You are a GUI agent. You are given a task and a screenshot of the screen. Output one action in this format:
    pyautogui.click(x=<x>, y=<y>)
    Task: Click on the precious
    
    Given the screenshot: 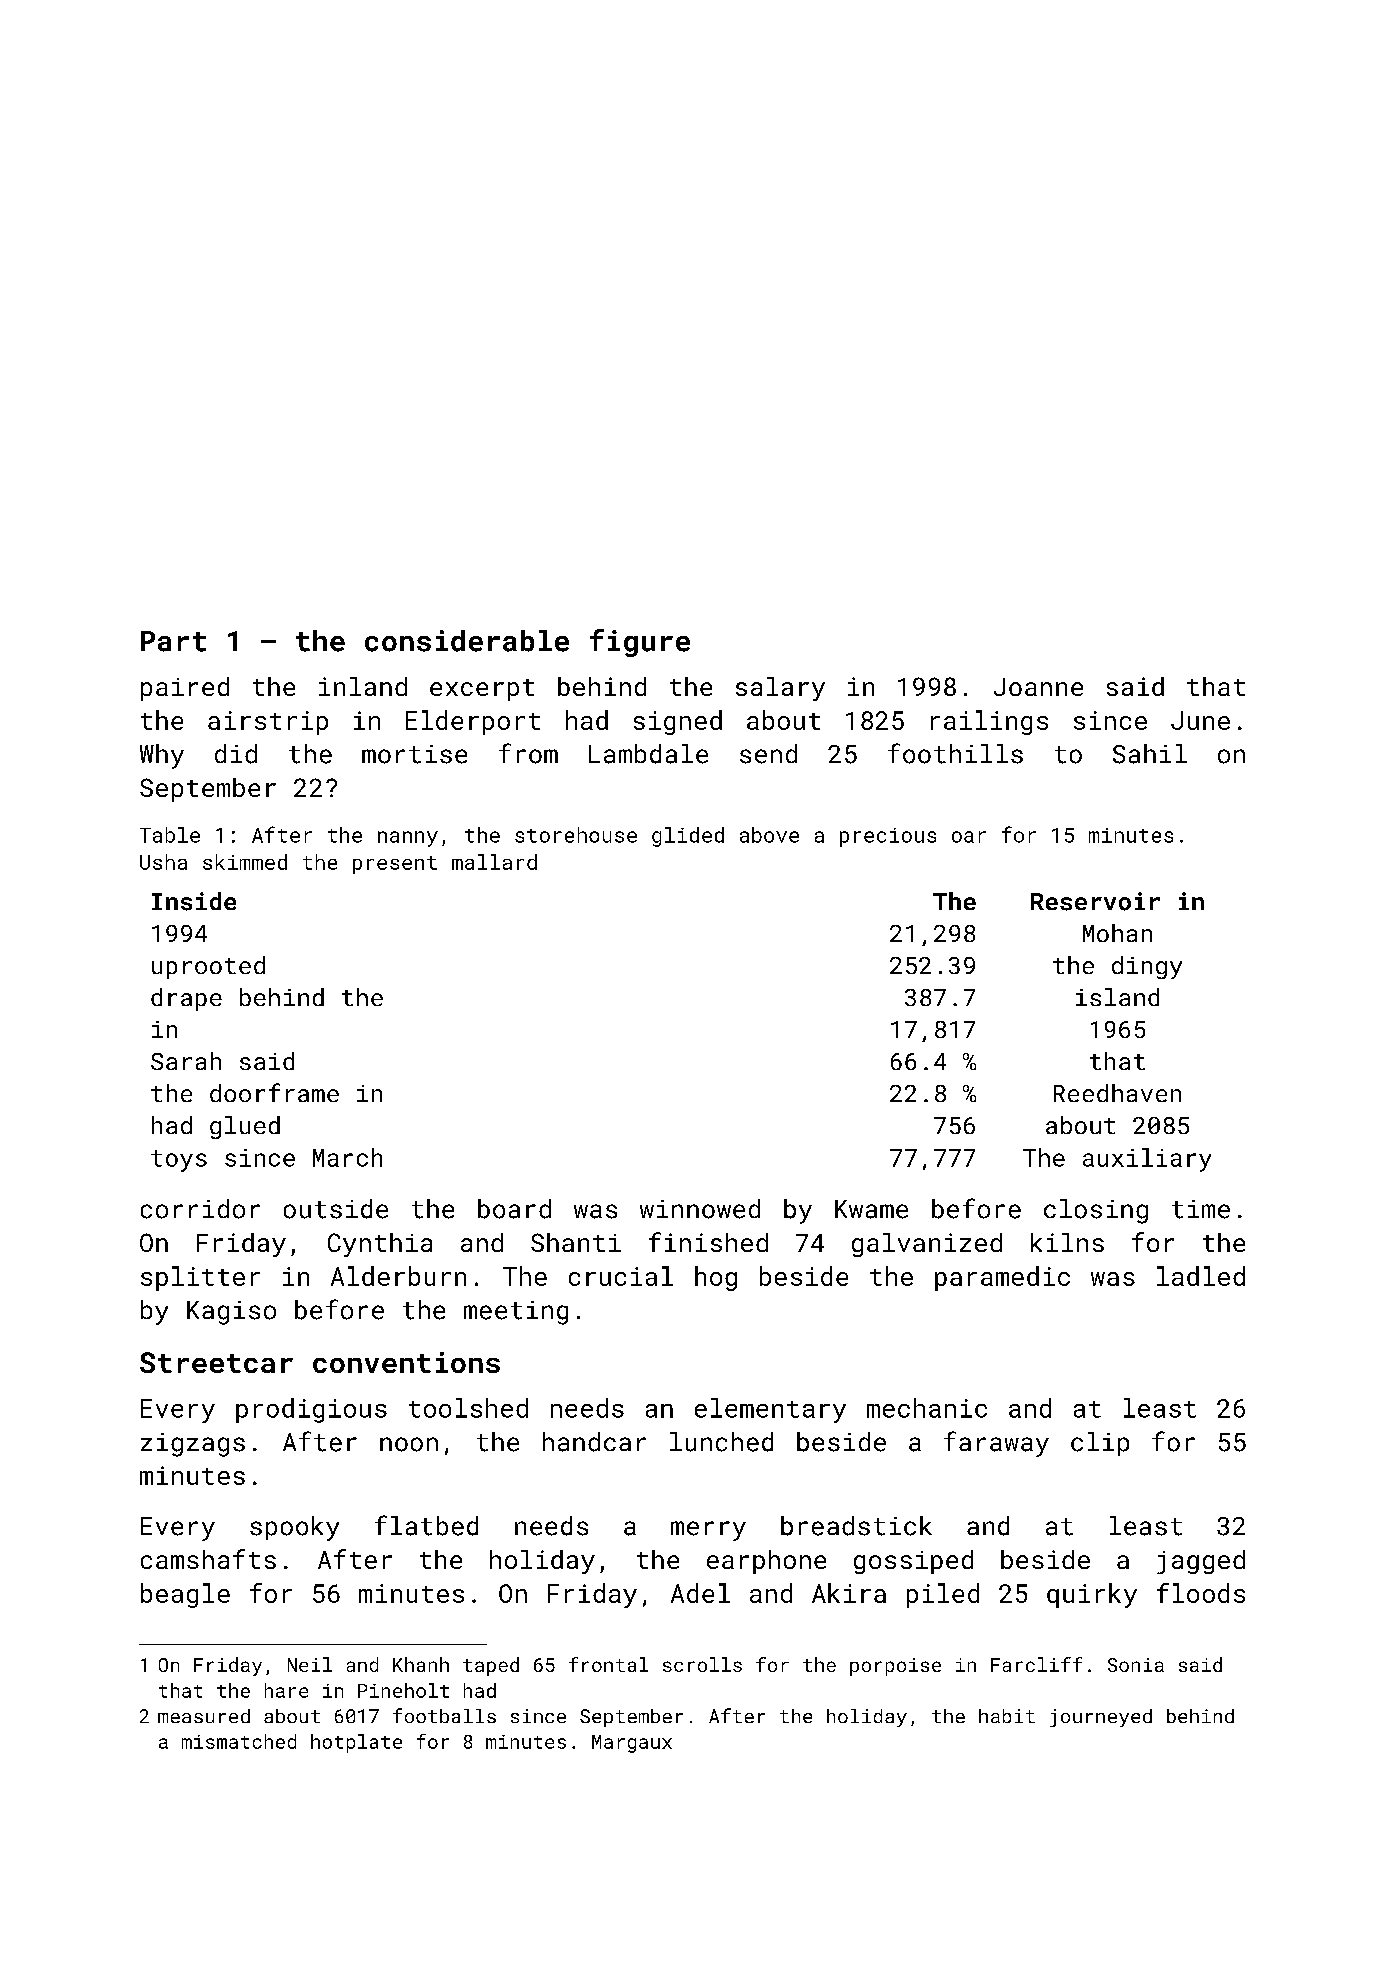 What is the action you would take?
    pyautogui.click(x=888, y=837)
